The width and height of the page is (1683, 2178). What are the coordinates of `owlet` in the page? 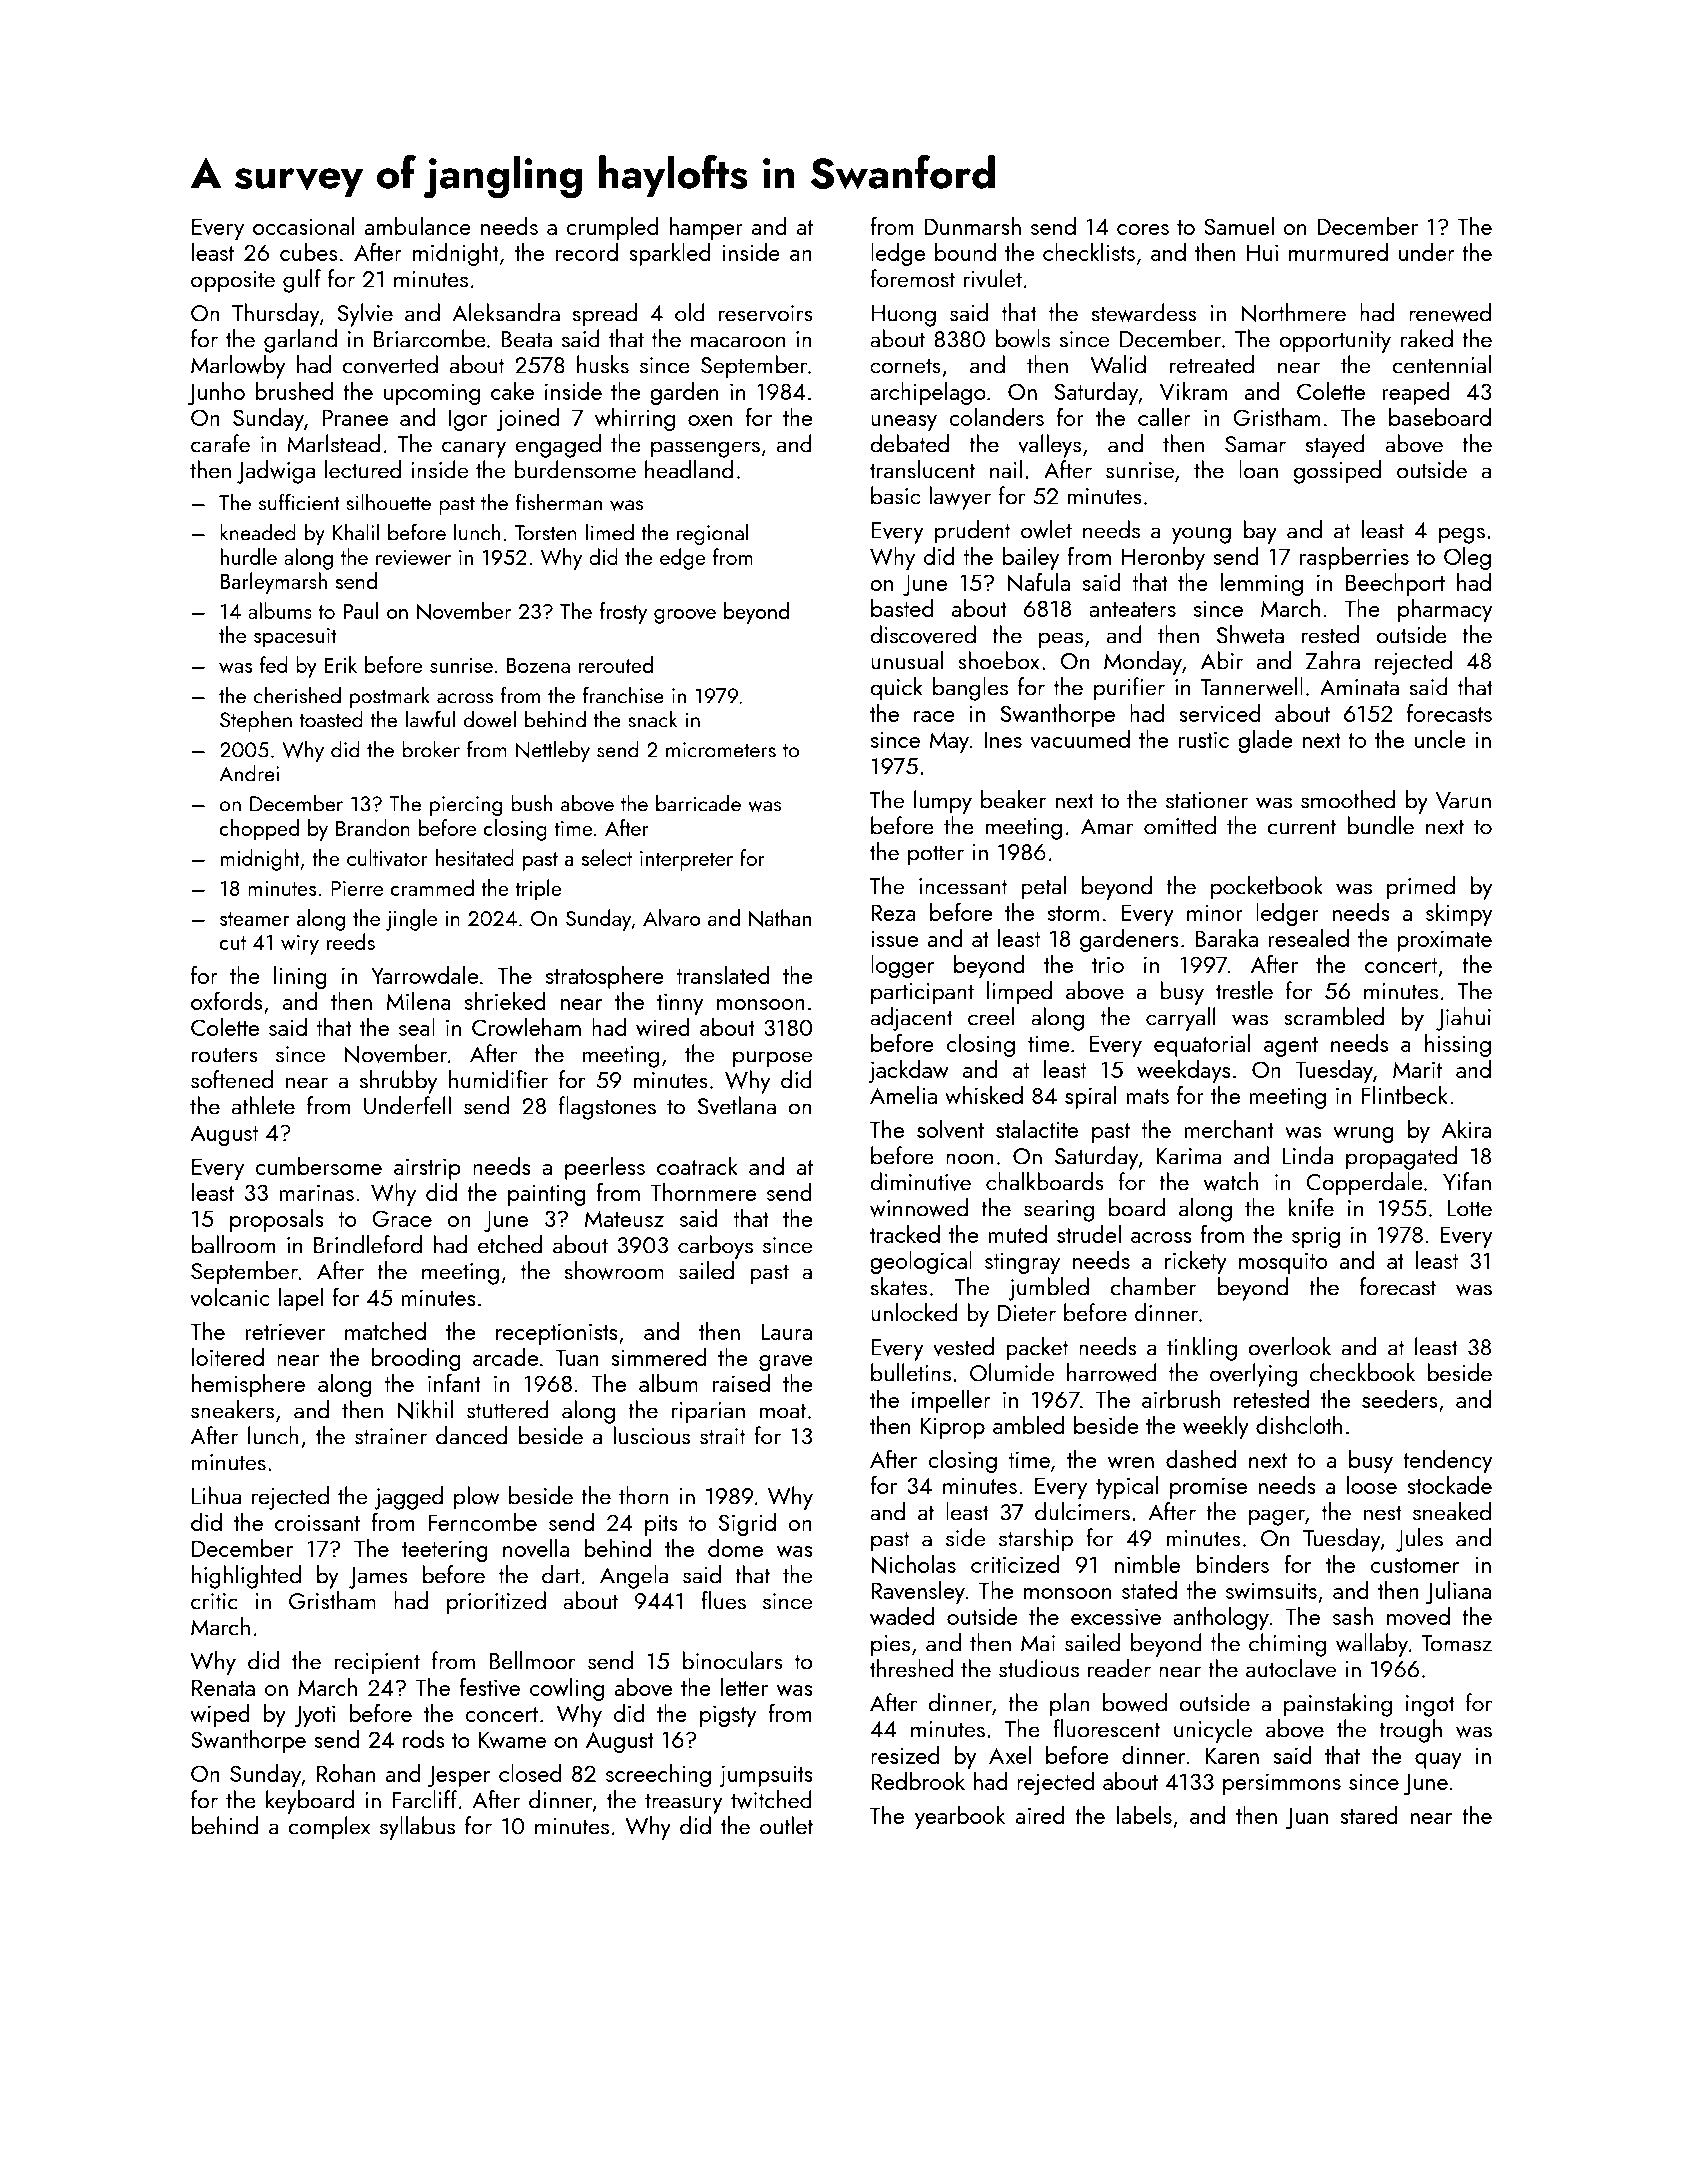 It's located at (1046, 529).
